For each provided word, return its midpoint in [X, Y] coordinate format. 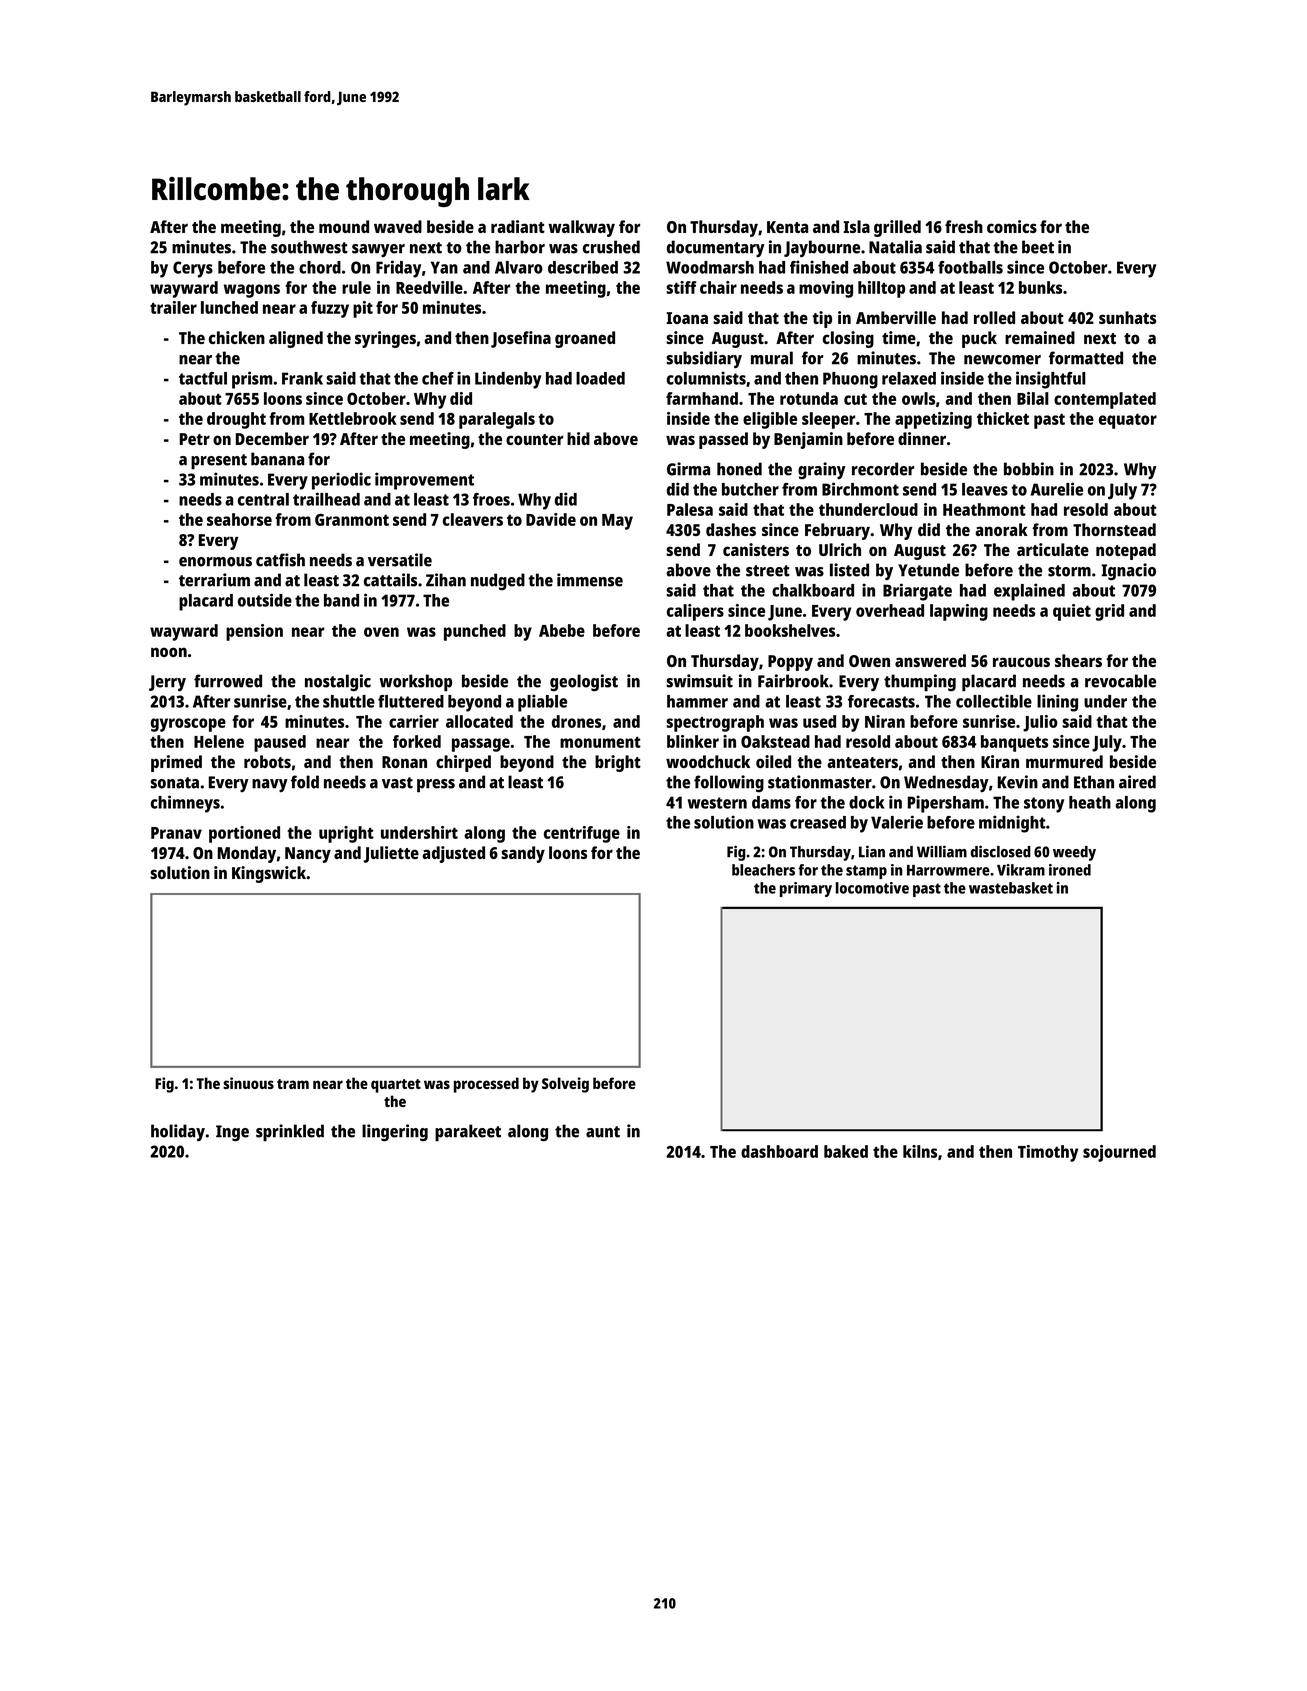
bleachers [763, 870]
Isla [856, 226]
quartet [396, 1086]
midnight [1012, 824]
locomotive [872, 888]
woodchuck [708, 761]
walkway [581, 228]
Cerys [193, 269]
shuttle [349, 701]
